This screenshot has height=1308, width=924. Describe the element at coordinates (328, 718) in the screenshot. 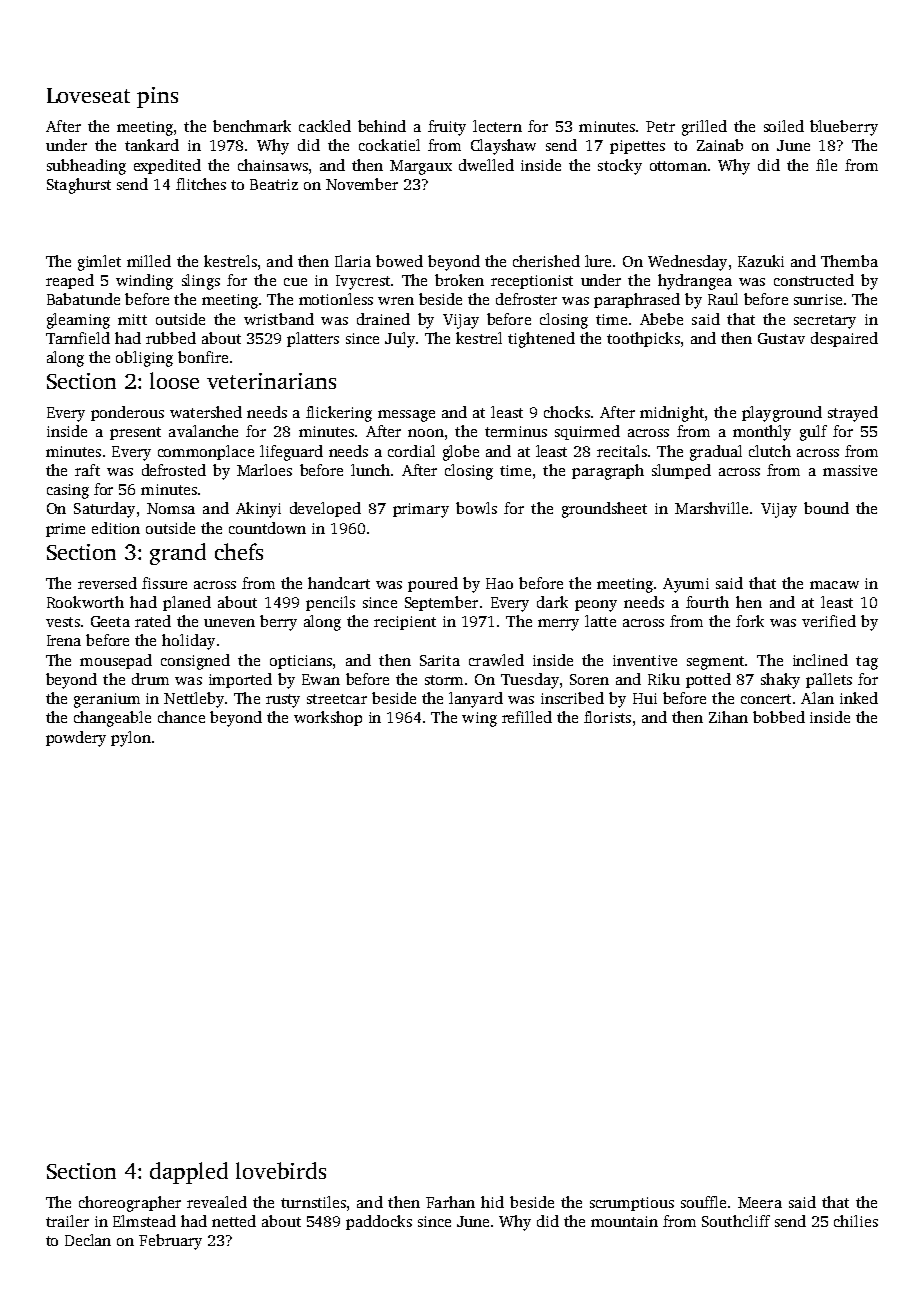

I see `workshop` at that location.
